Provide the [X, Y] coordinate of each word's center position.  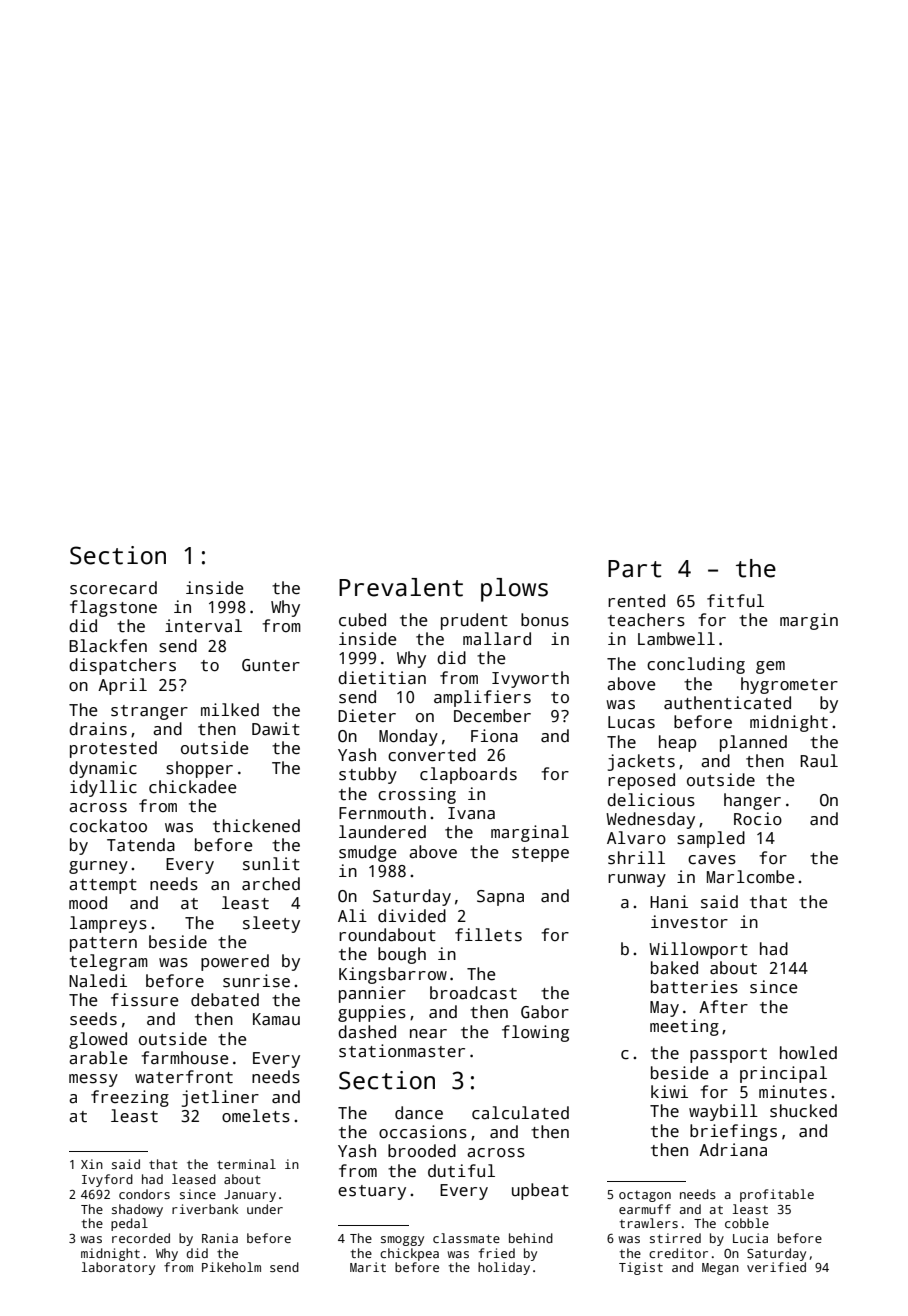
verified [776, 1267]
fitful [735, 601]
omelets [256, 1116]
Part [635, 569]
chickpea [409, 1254]
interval [203, 626]
